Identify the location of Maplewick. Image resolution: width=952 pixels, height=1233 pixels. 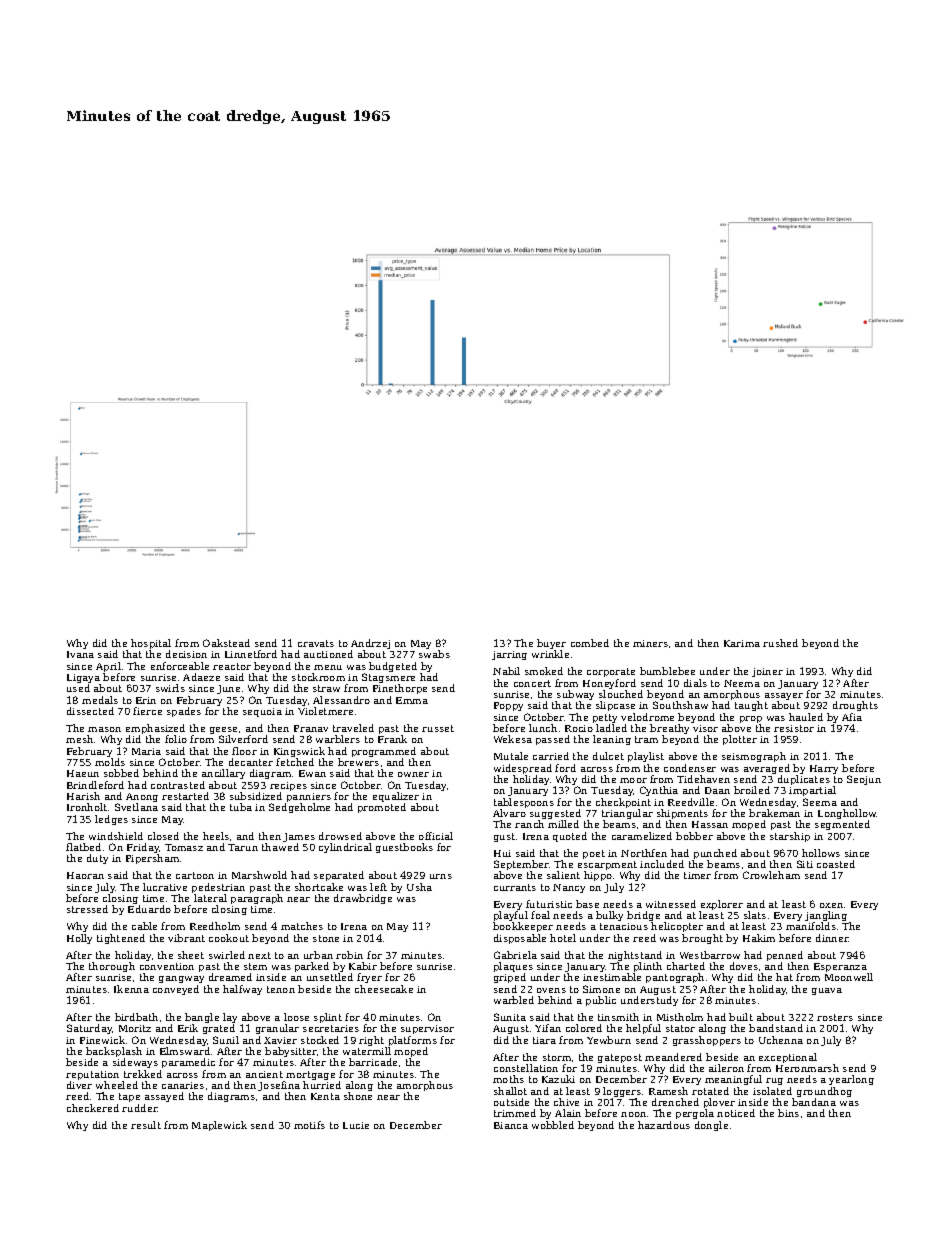
(219, 1126).
